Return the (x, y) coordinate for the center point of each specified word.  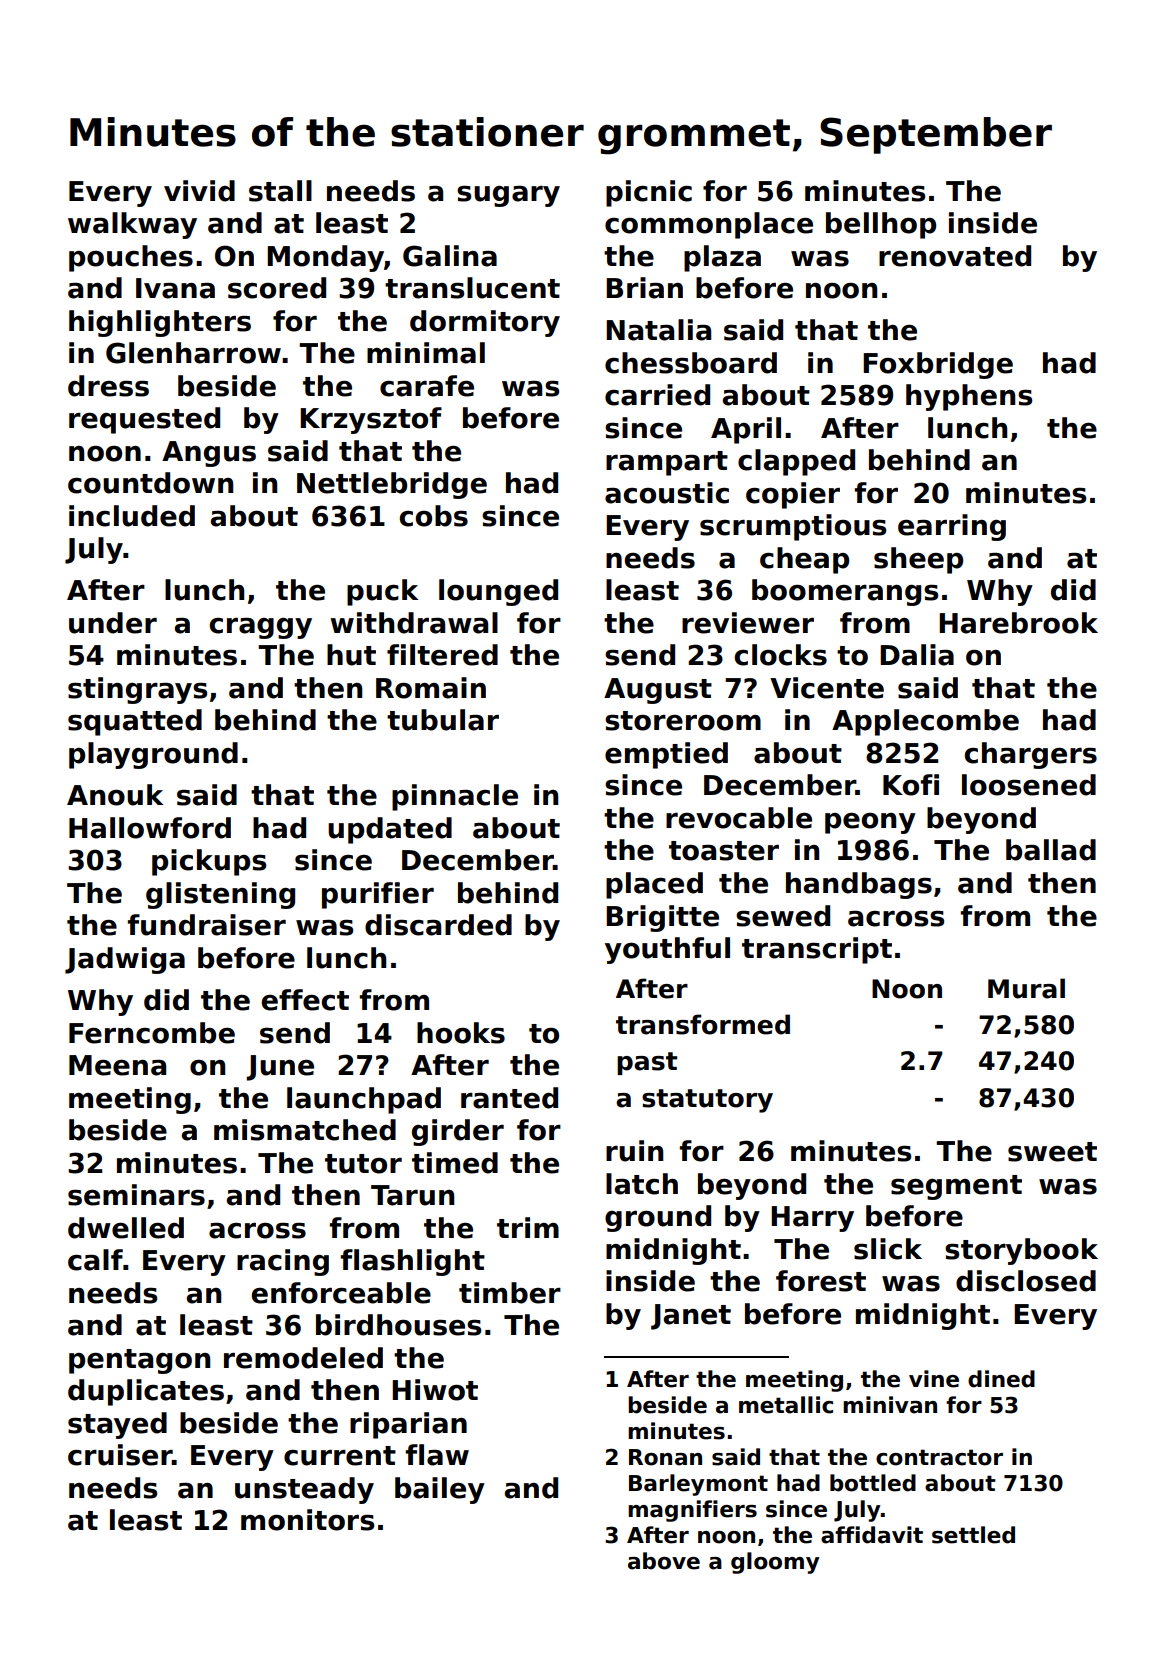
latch (642, 1184)
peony (870, 823)
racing (283, 1262)
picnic (649, 193)
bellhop (881, 225)
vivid (199, 191)
